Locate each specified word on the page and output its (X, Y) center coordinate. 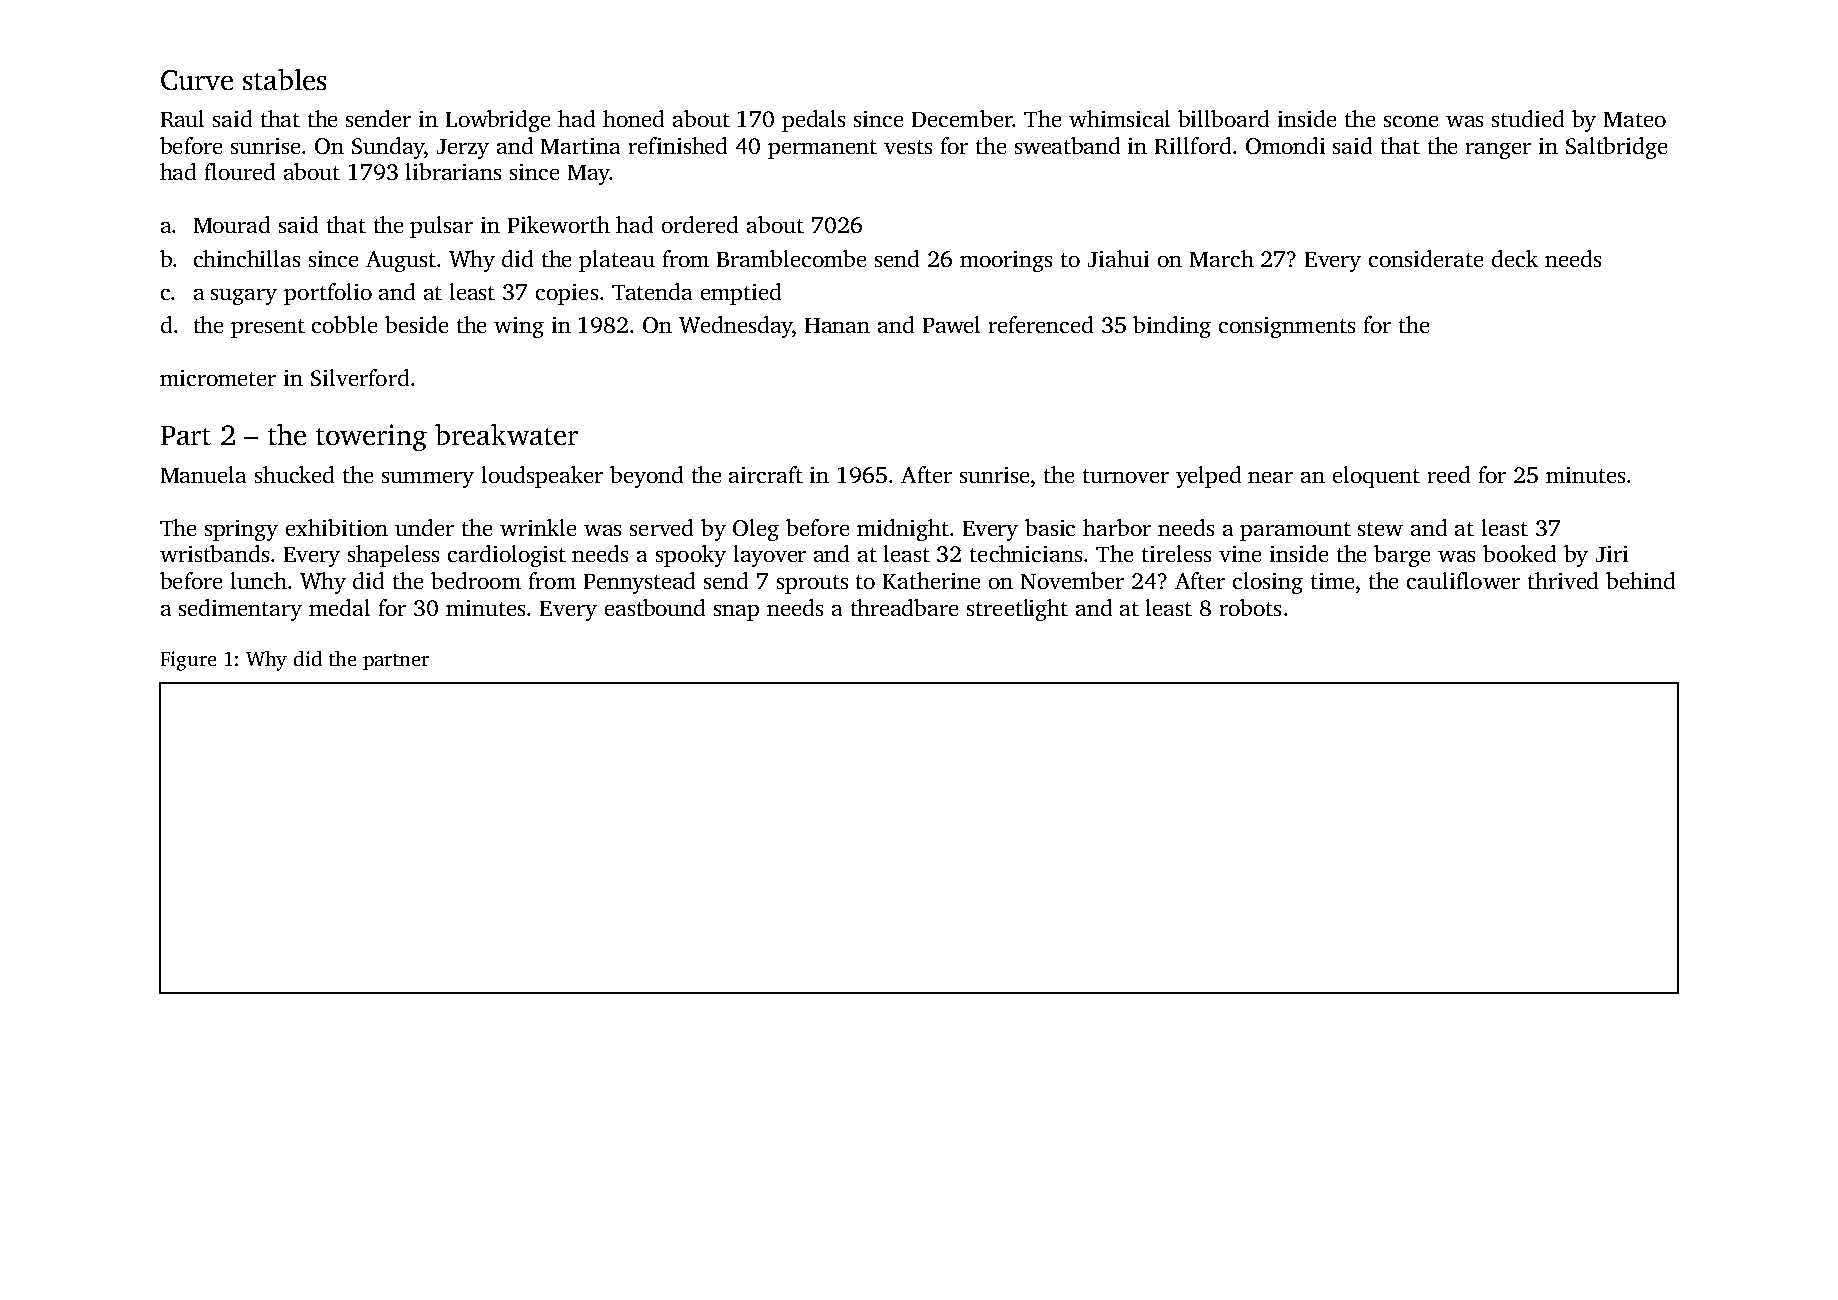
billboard (1223, 118)
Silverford (360, 377)
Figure (188, 661)
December (962, 118)
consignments (1287, 327)
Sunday (388, 148)
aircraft (766, 474)
